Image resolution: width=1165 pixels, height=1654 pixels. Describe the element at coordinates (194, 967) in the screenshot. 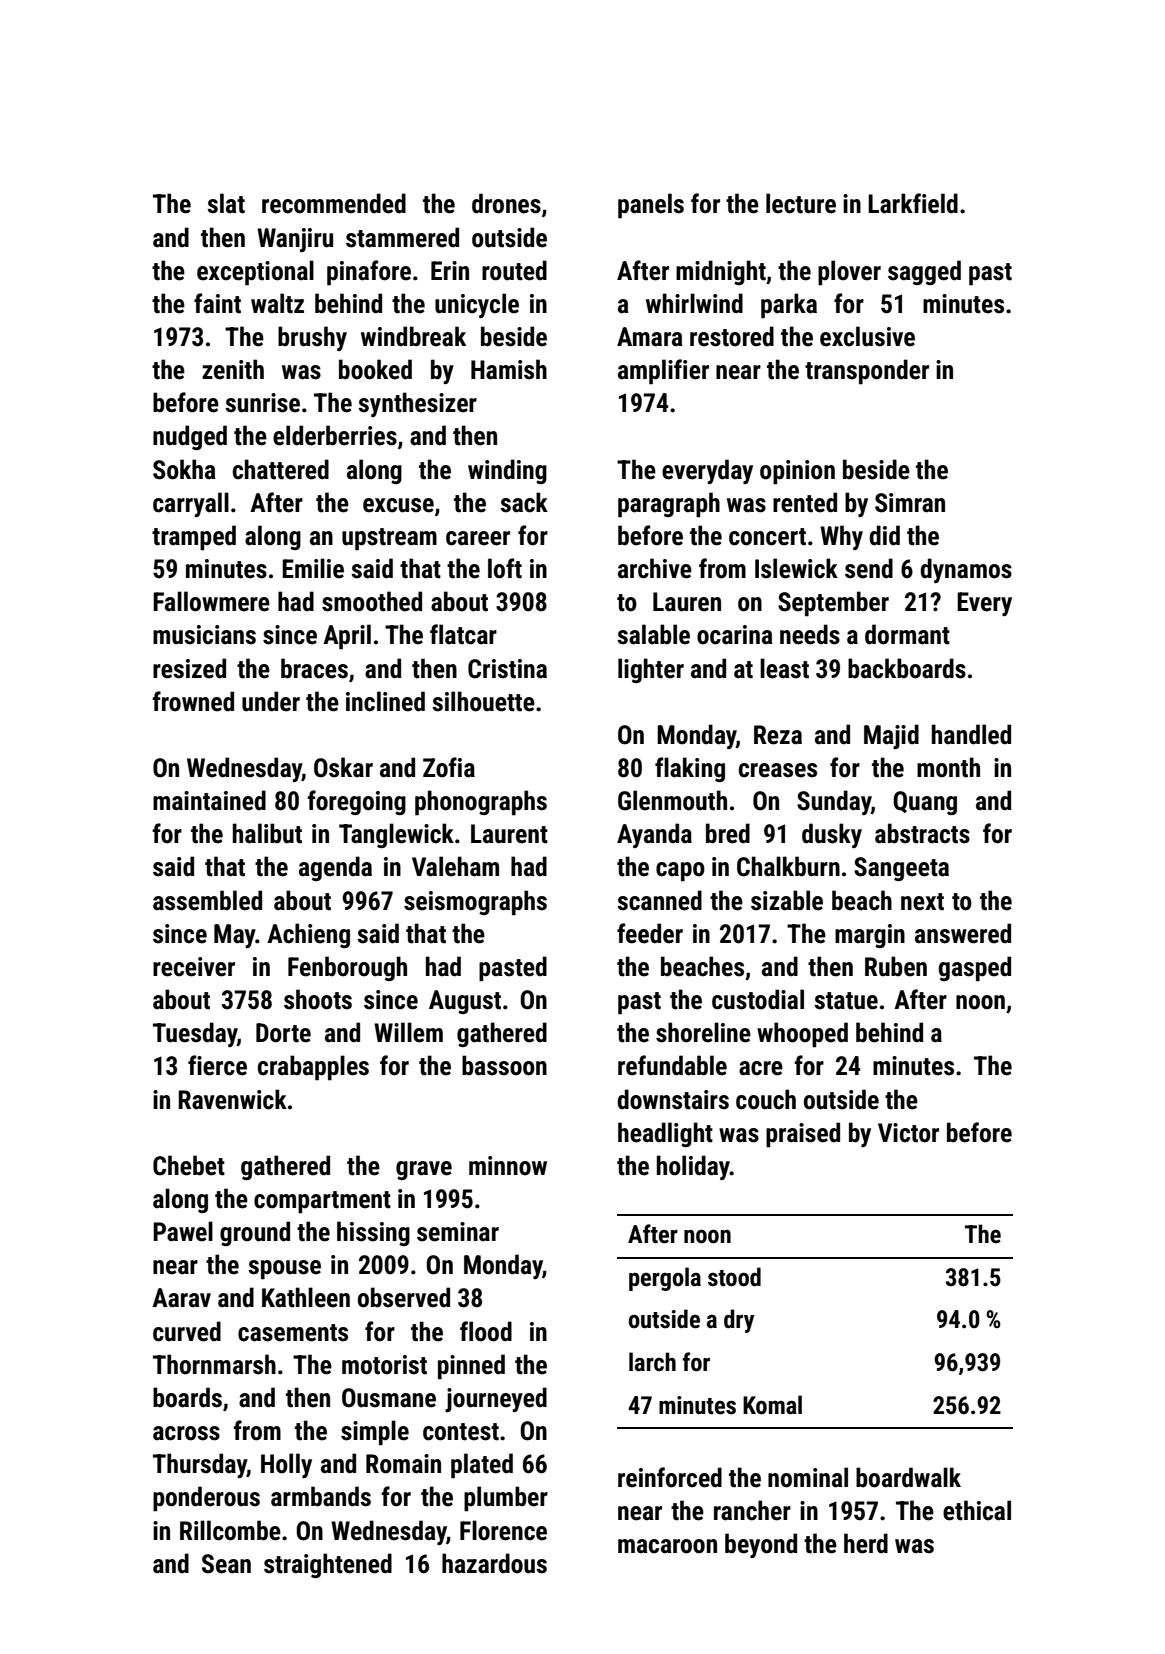

I see `receiver` at that location.
